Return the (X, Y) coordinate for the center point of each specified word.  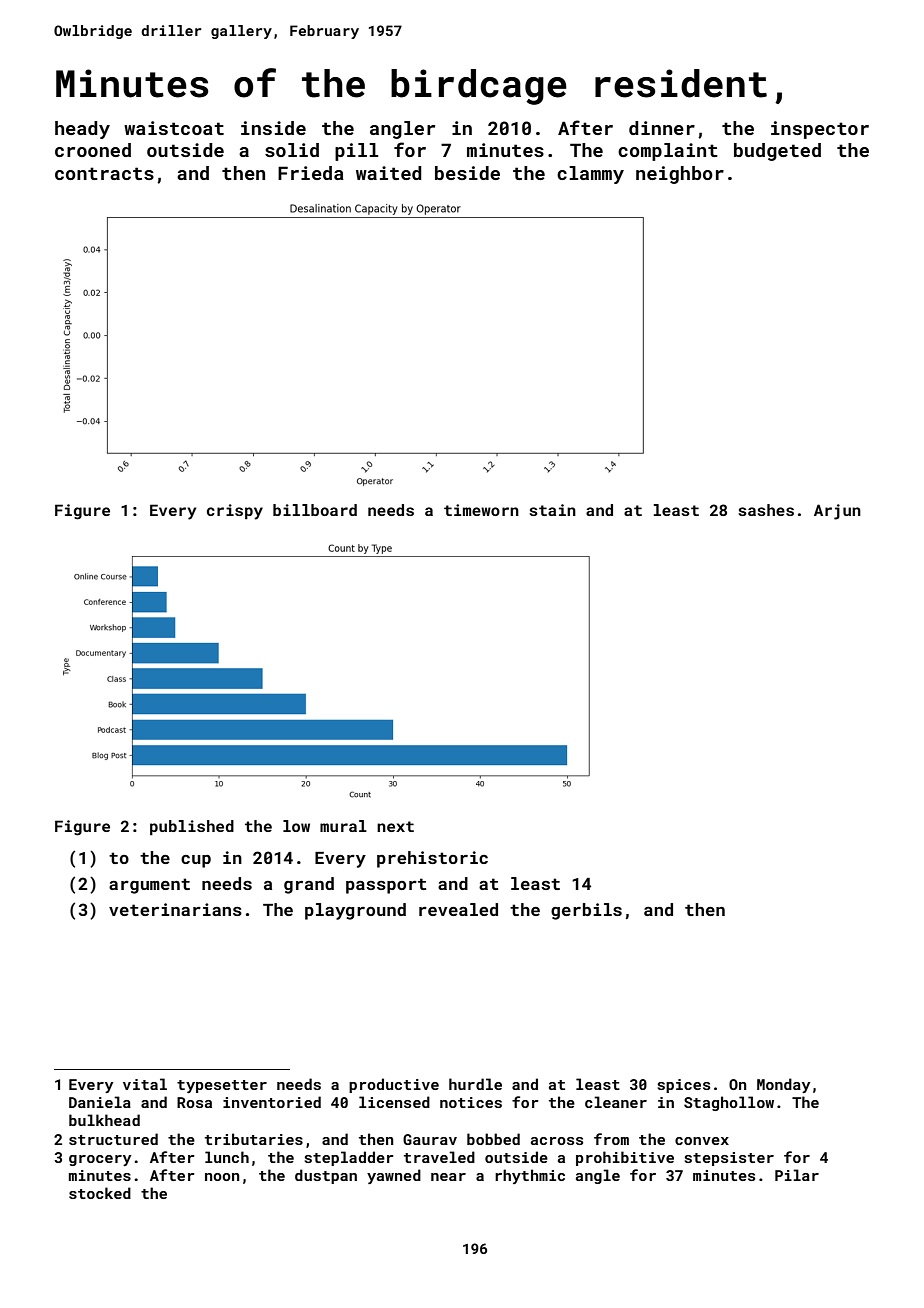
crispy (235, 512)
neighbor (680, 175)
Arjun (837, 512)
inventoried (272, 1102)
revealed (458, 909)
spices (684, 1086)
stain (552, 510)
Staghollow (729, 1103)
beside (467, 173)
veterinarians (175, 909)
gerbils (586, 911)
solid (292, 150)
